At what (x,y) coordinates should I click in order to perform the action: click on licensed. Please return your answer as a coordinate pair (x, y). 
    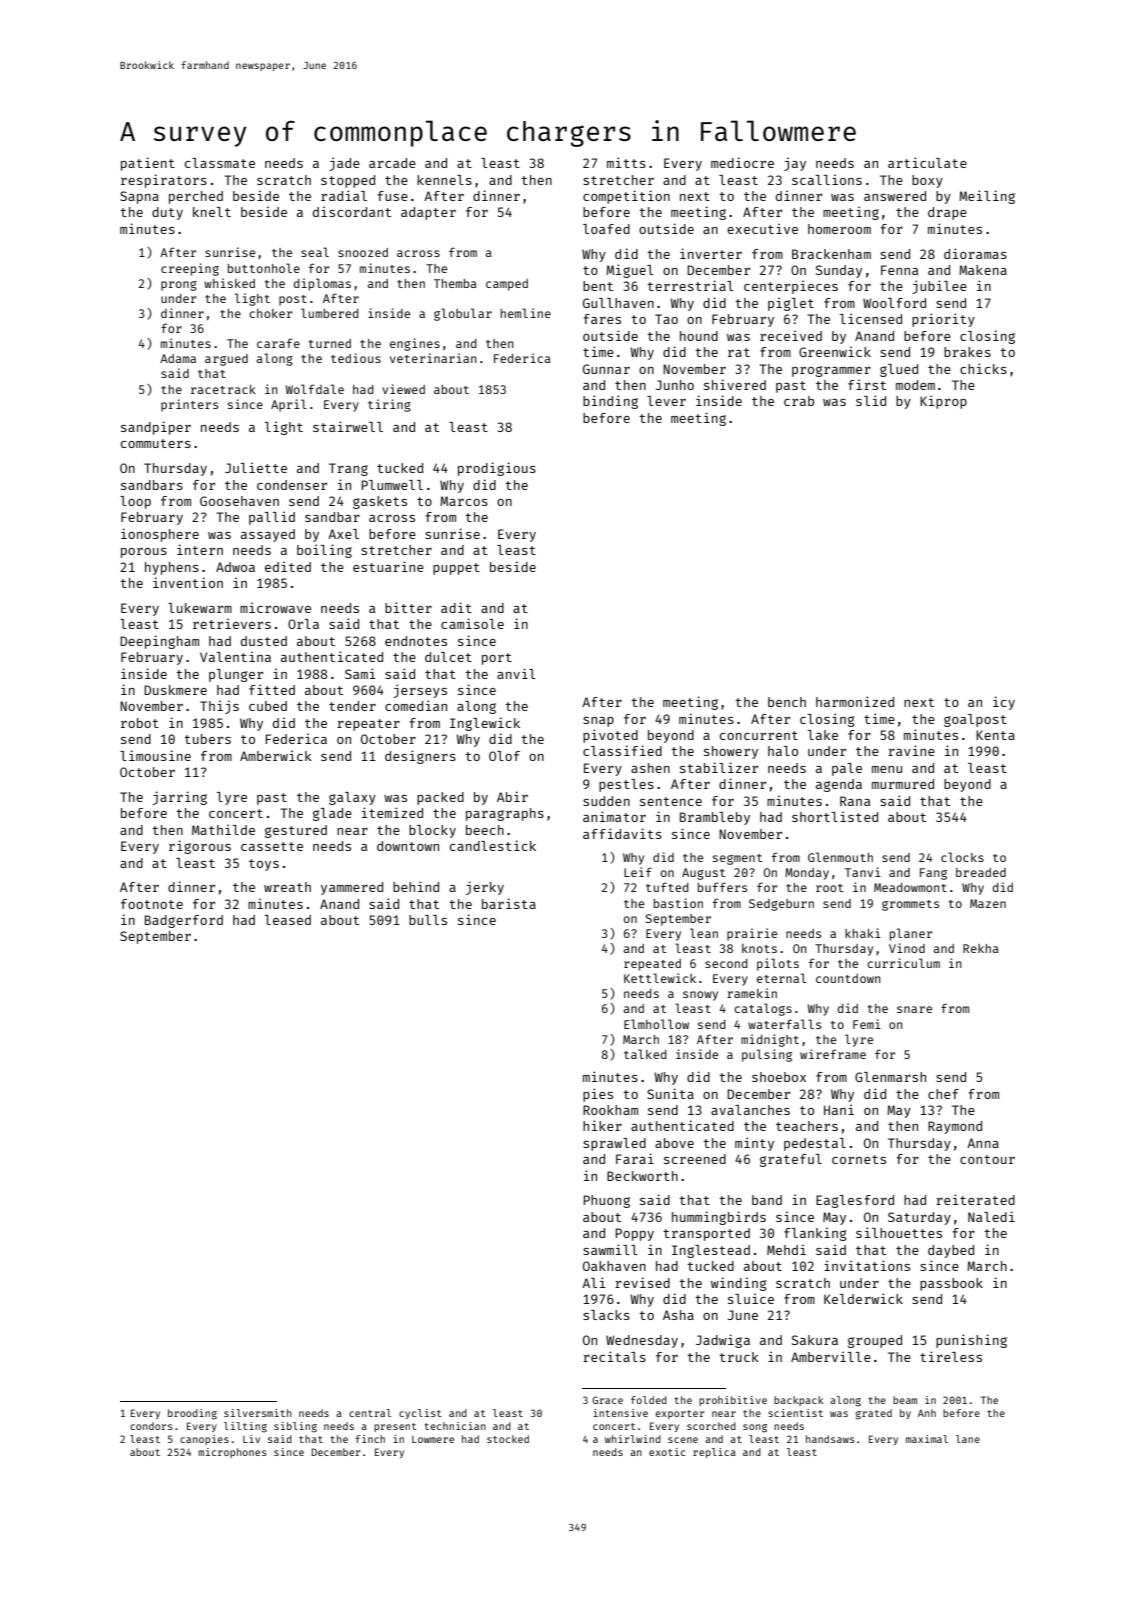
    Looking at the image, I should click on (871, 318).
